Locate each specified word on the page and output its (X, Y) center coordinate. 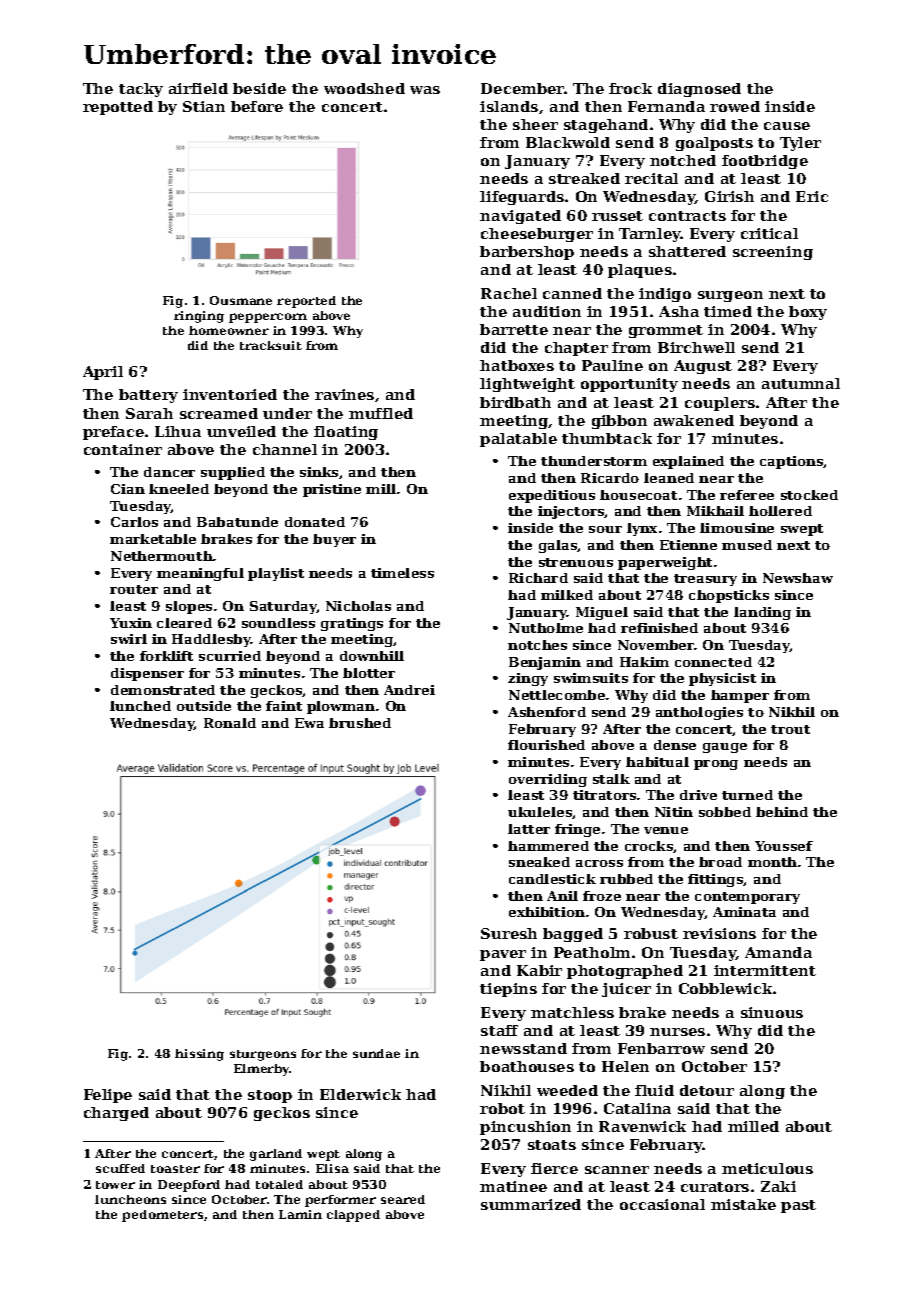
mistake (743, 1204)
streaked (584, 178)
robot (502, 1108)
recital (651, 178)
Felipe (108, 1096)
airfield (198, 88)
